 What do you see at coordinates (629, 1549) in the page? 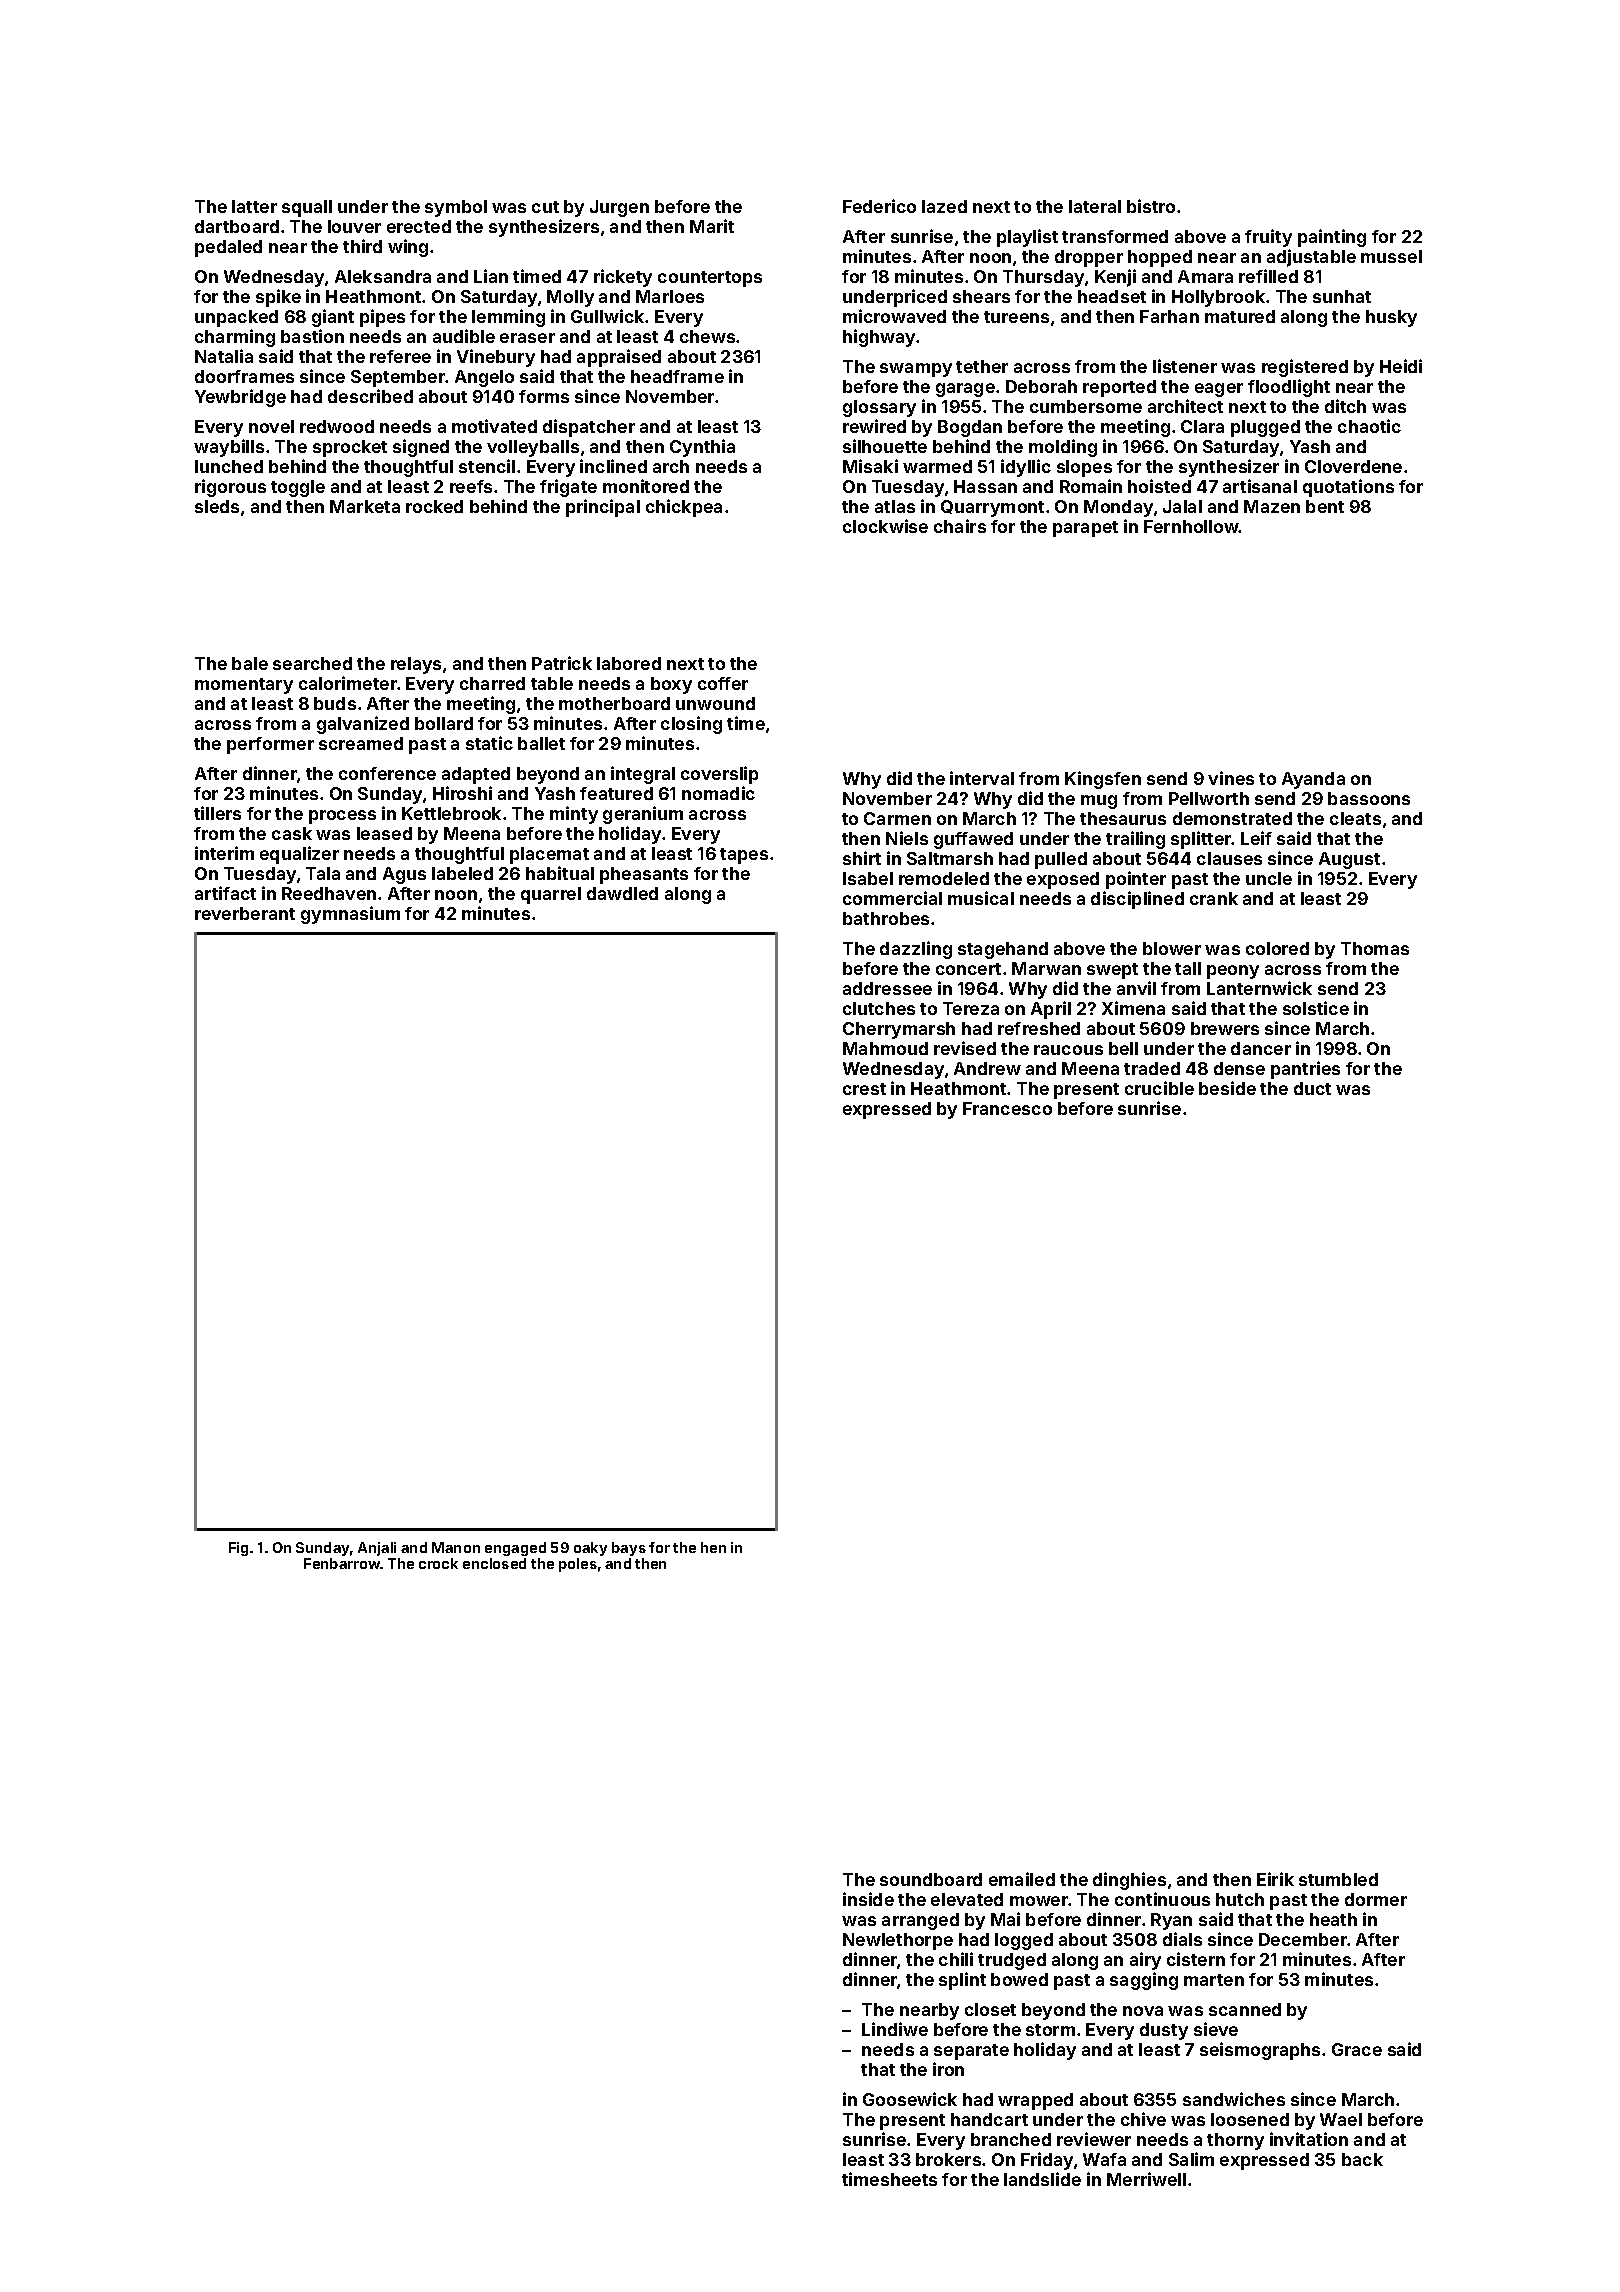
I see `bays` at bounding box center [629, 1549].
